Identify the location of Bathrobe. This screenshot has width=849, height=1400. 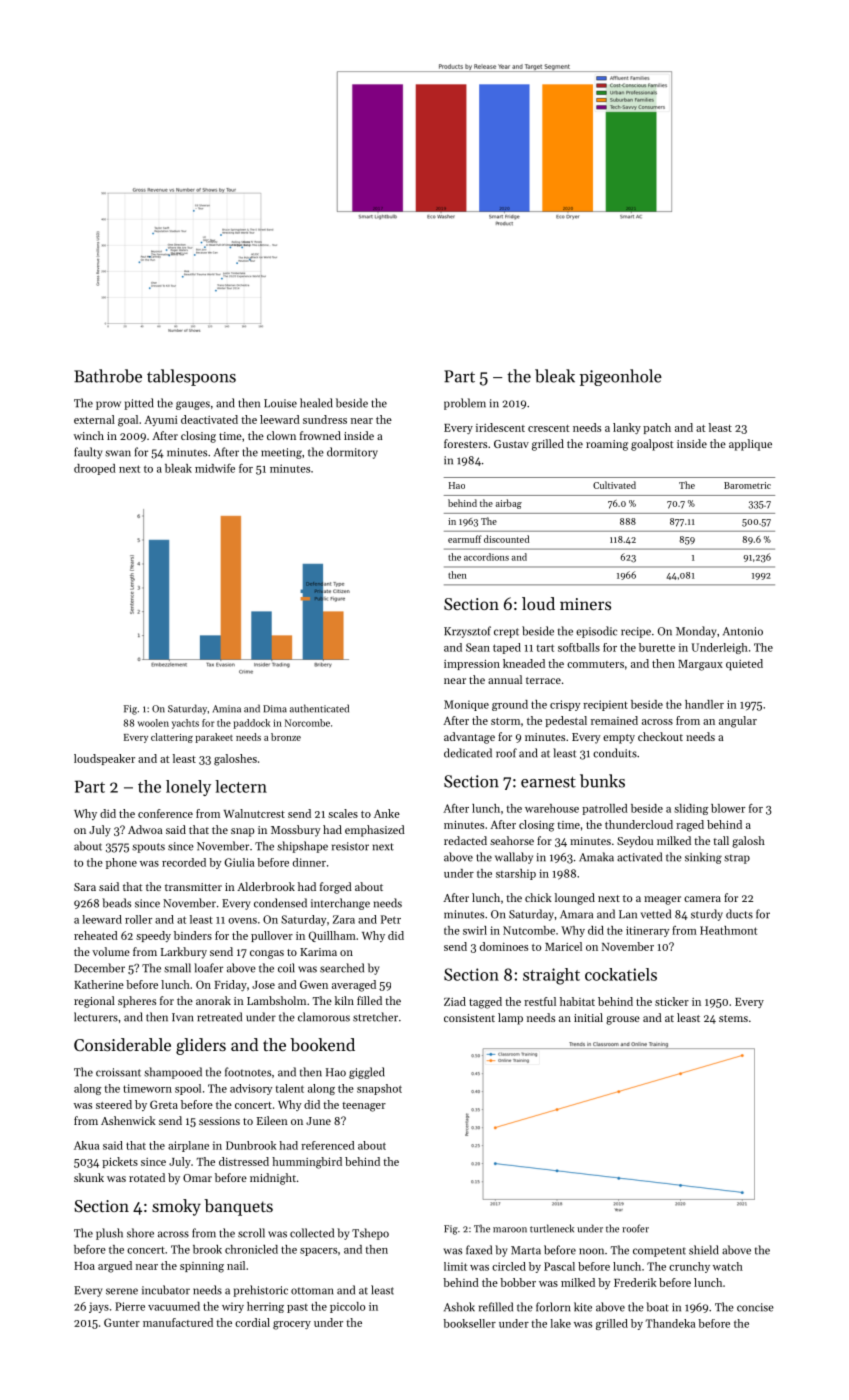
(108, 376).
